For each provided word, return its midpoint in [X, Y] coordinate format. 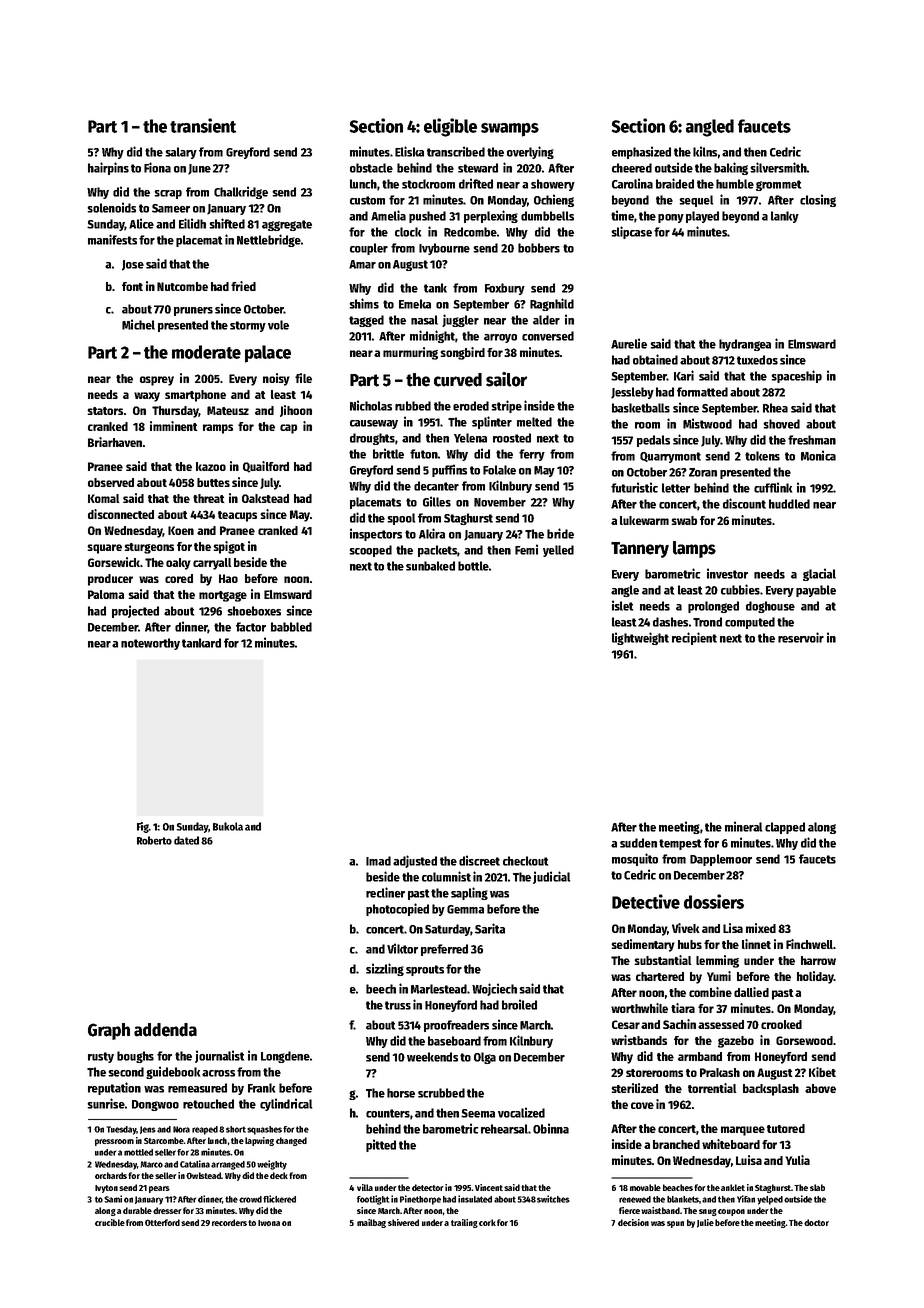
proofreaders [456, 1026]
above [820, 1088]
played [702, 217]
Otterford [162, 1222]
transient [203, 125]
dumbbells [547, 216]
